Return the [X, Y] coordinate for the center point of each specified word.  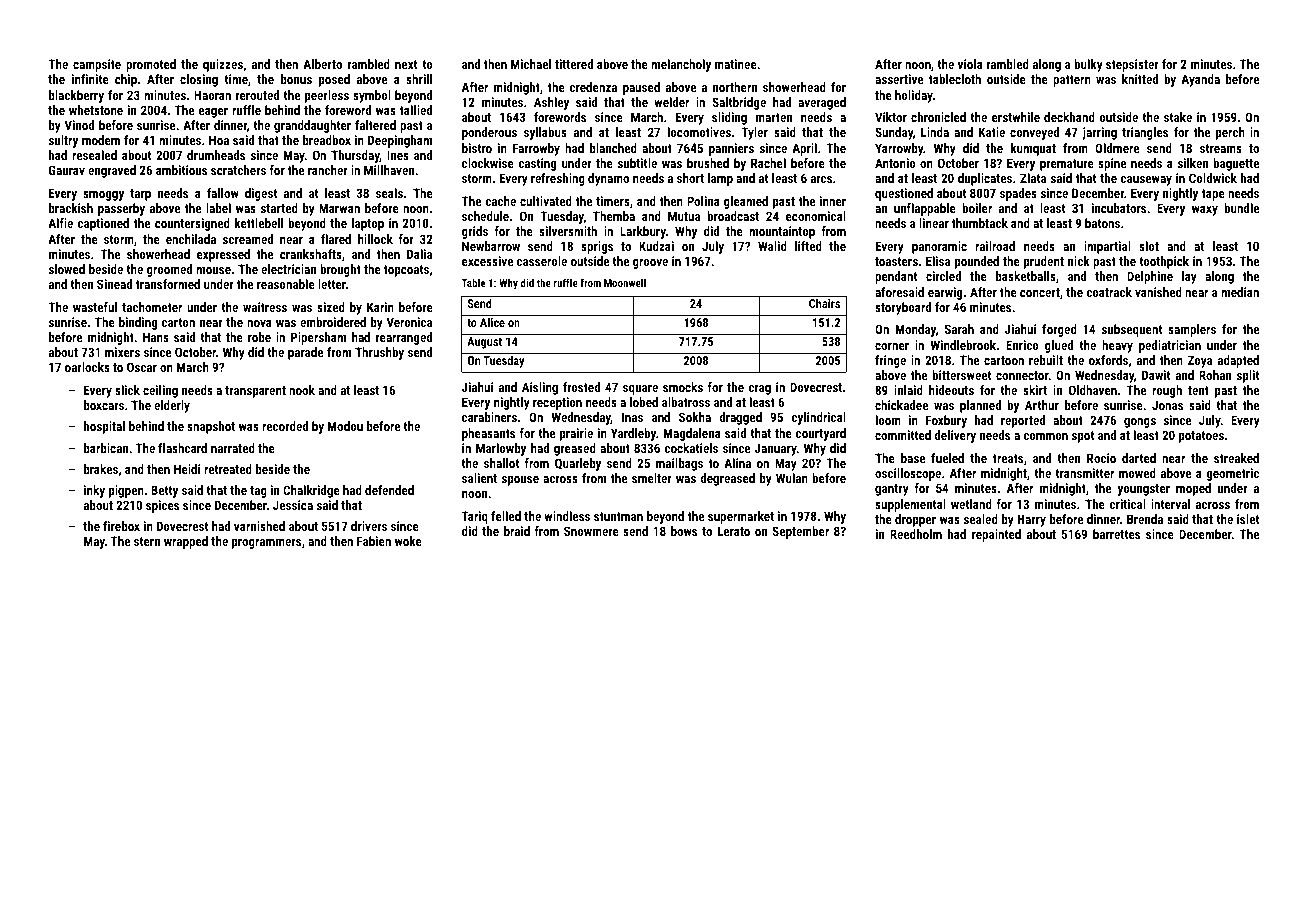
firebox [121, 526]
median [1240, 292]
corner [892, 346]
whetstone [96, 110]
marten [774, 117]
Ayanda [1200, 80]
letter [332, 284]
